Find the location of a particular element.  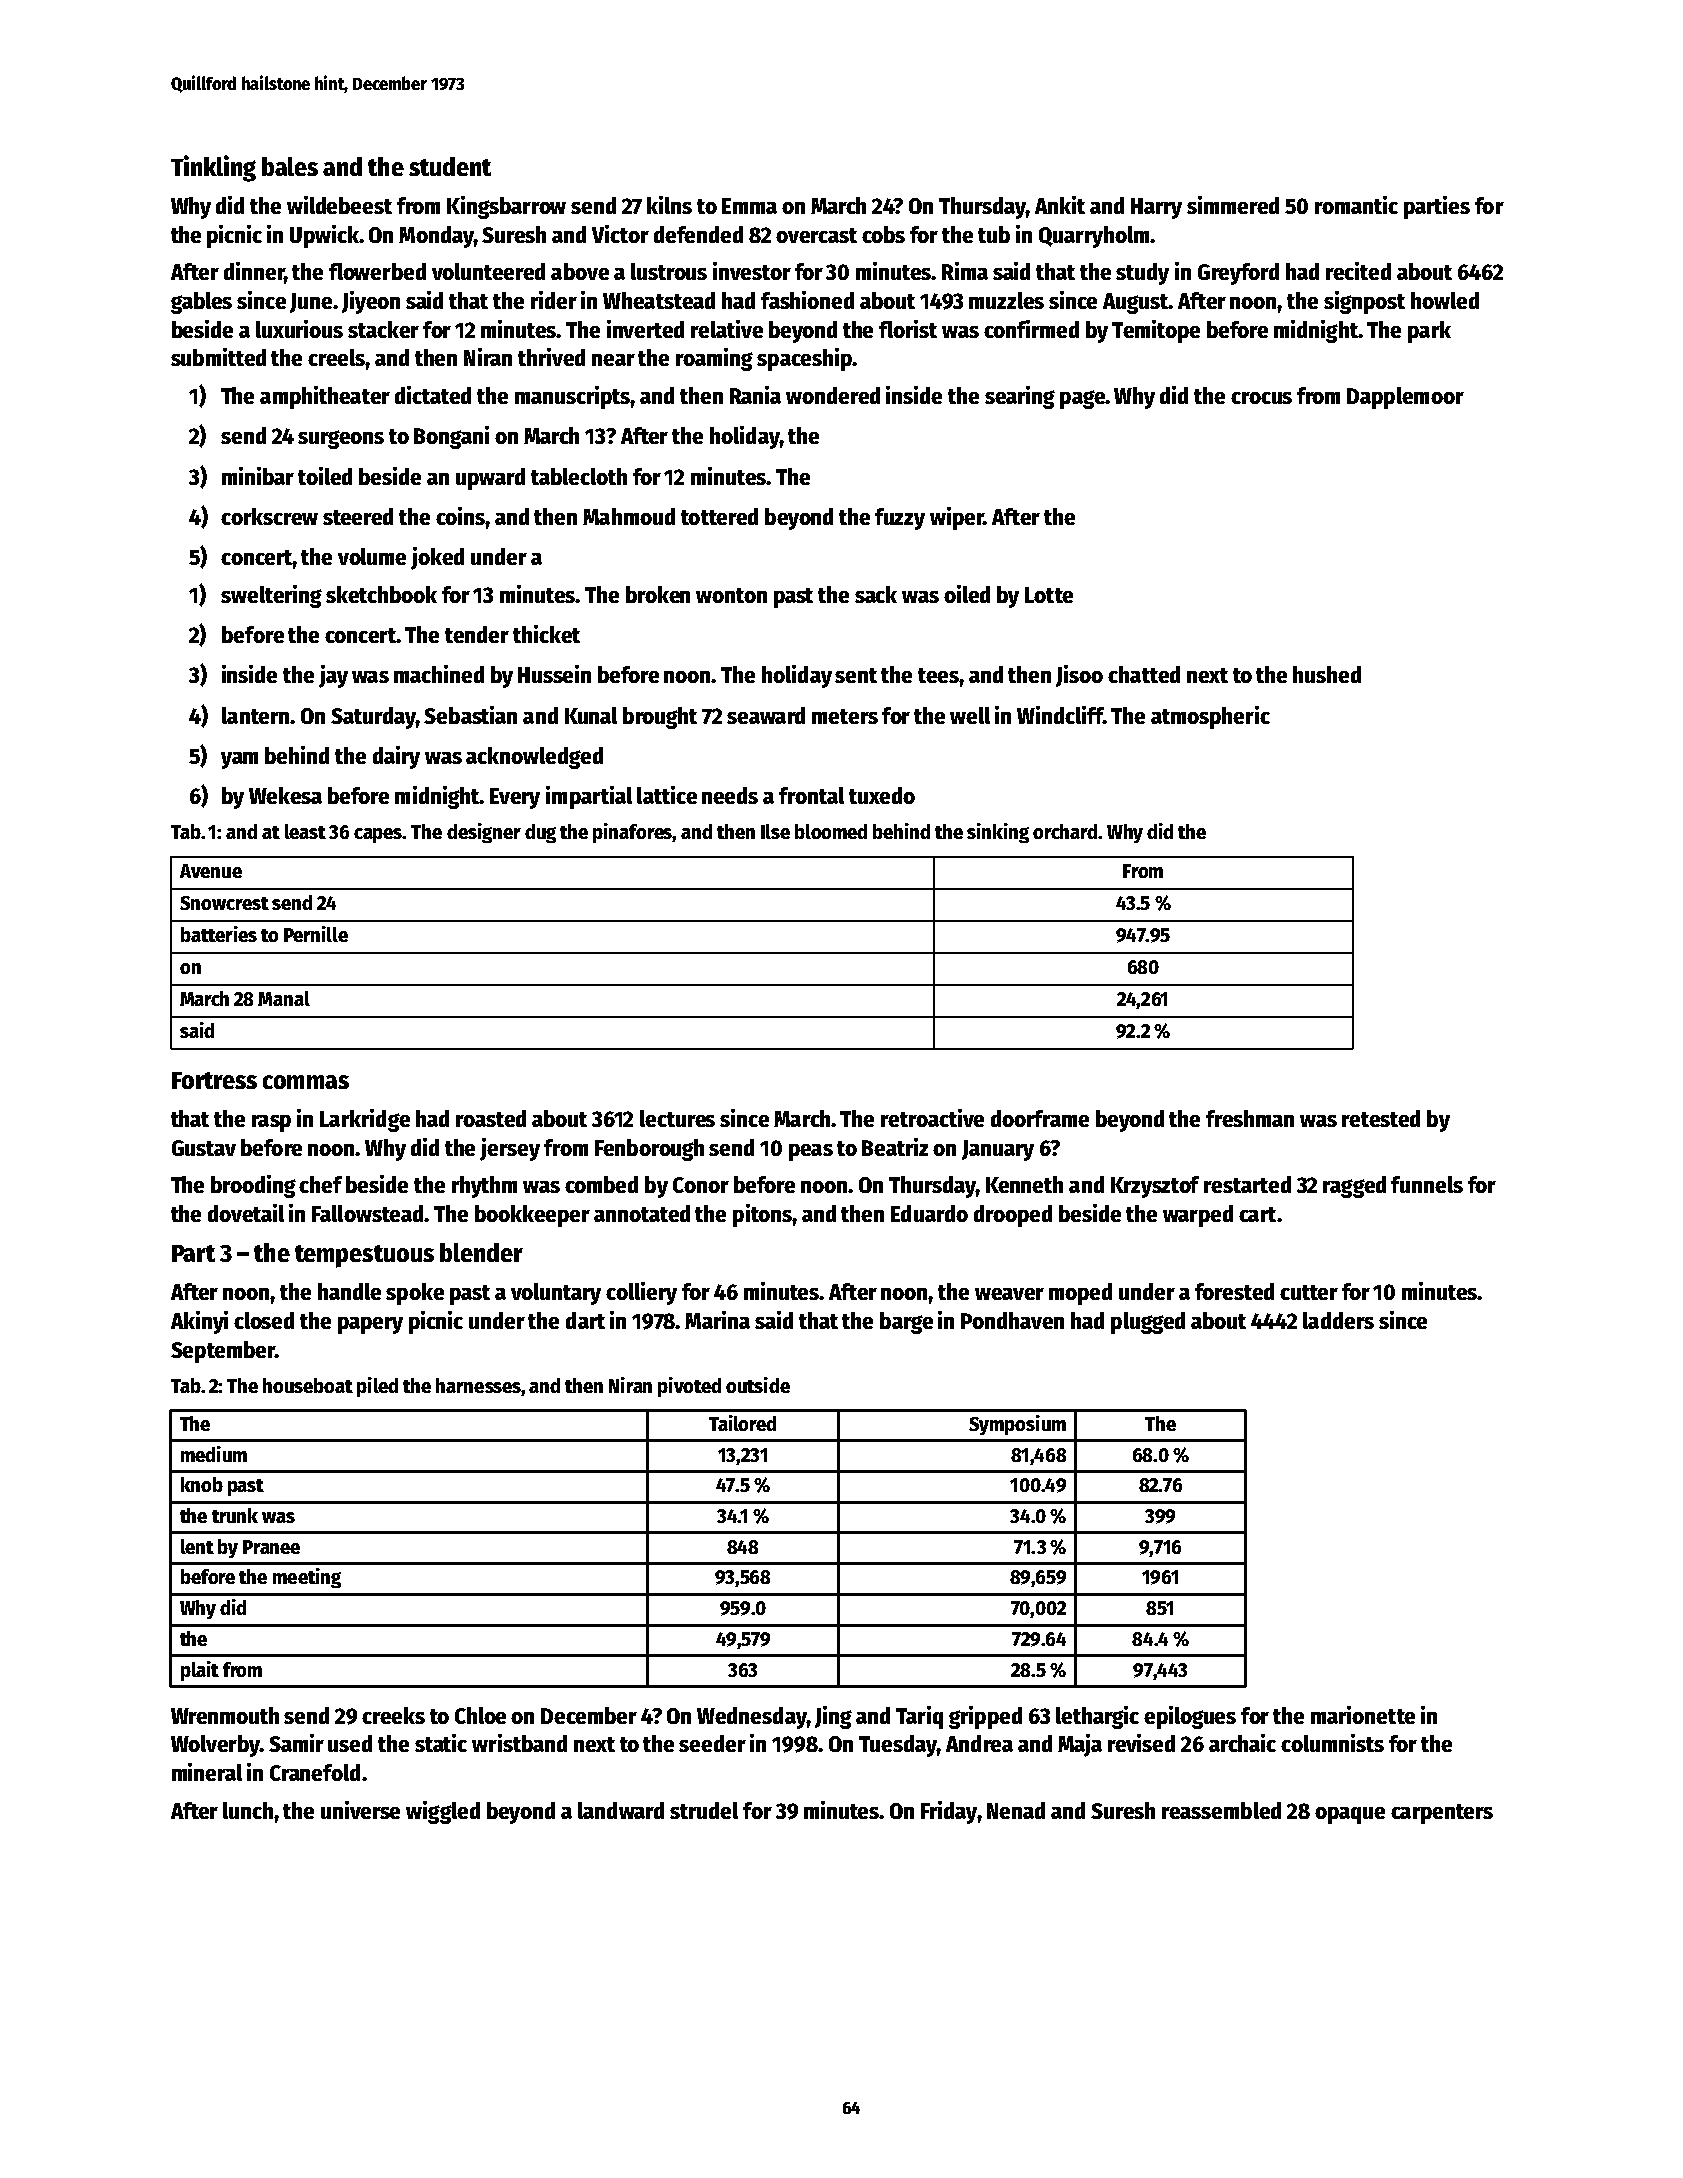

dug is located at coordinates (540, 833).
